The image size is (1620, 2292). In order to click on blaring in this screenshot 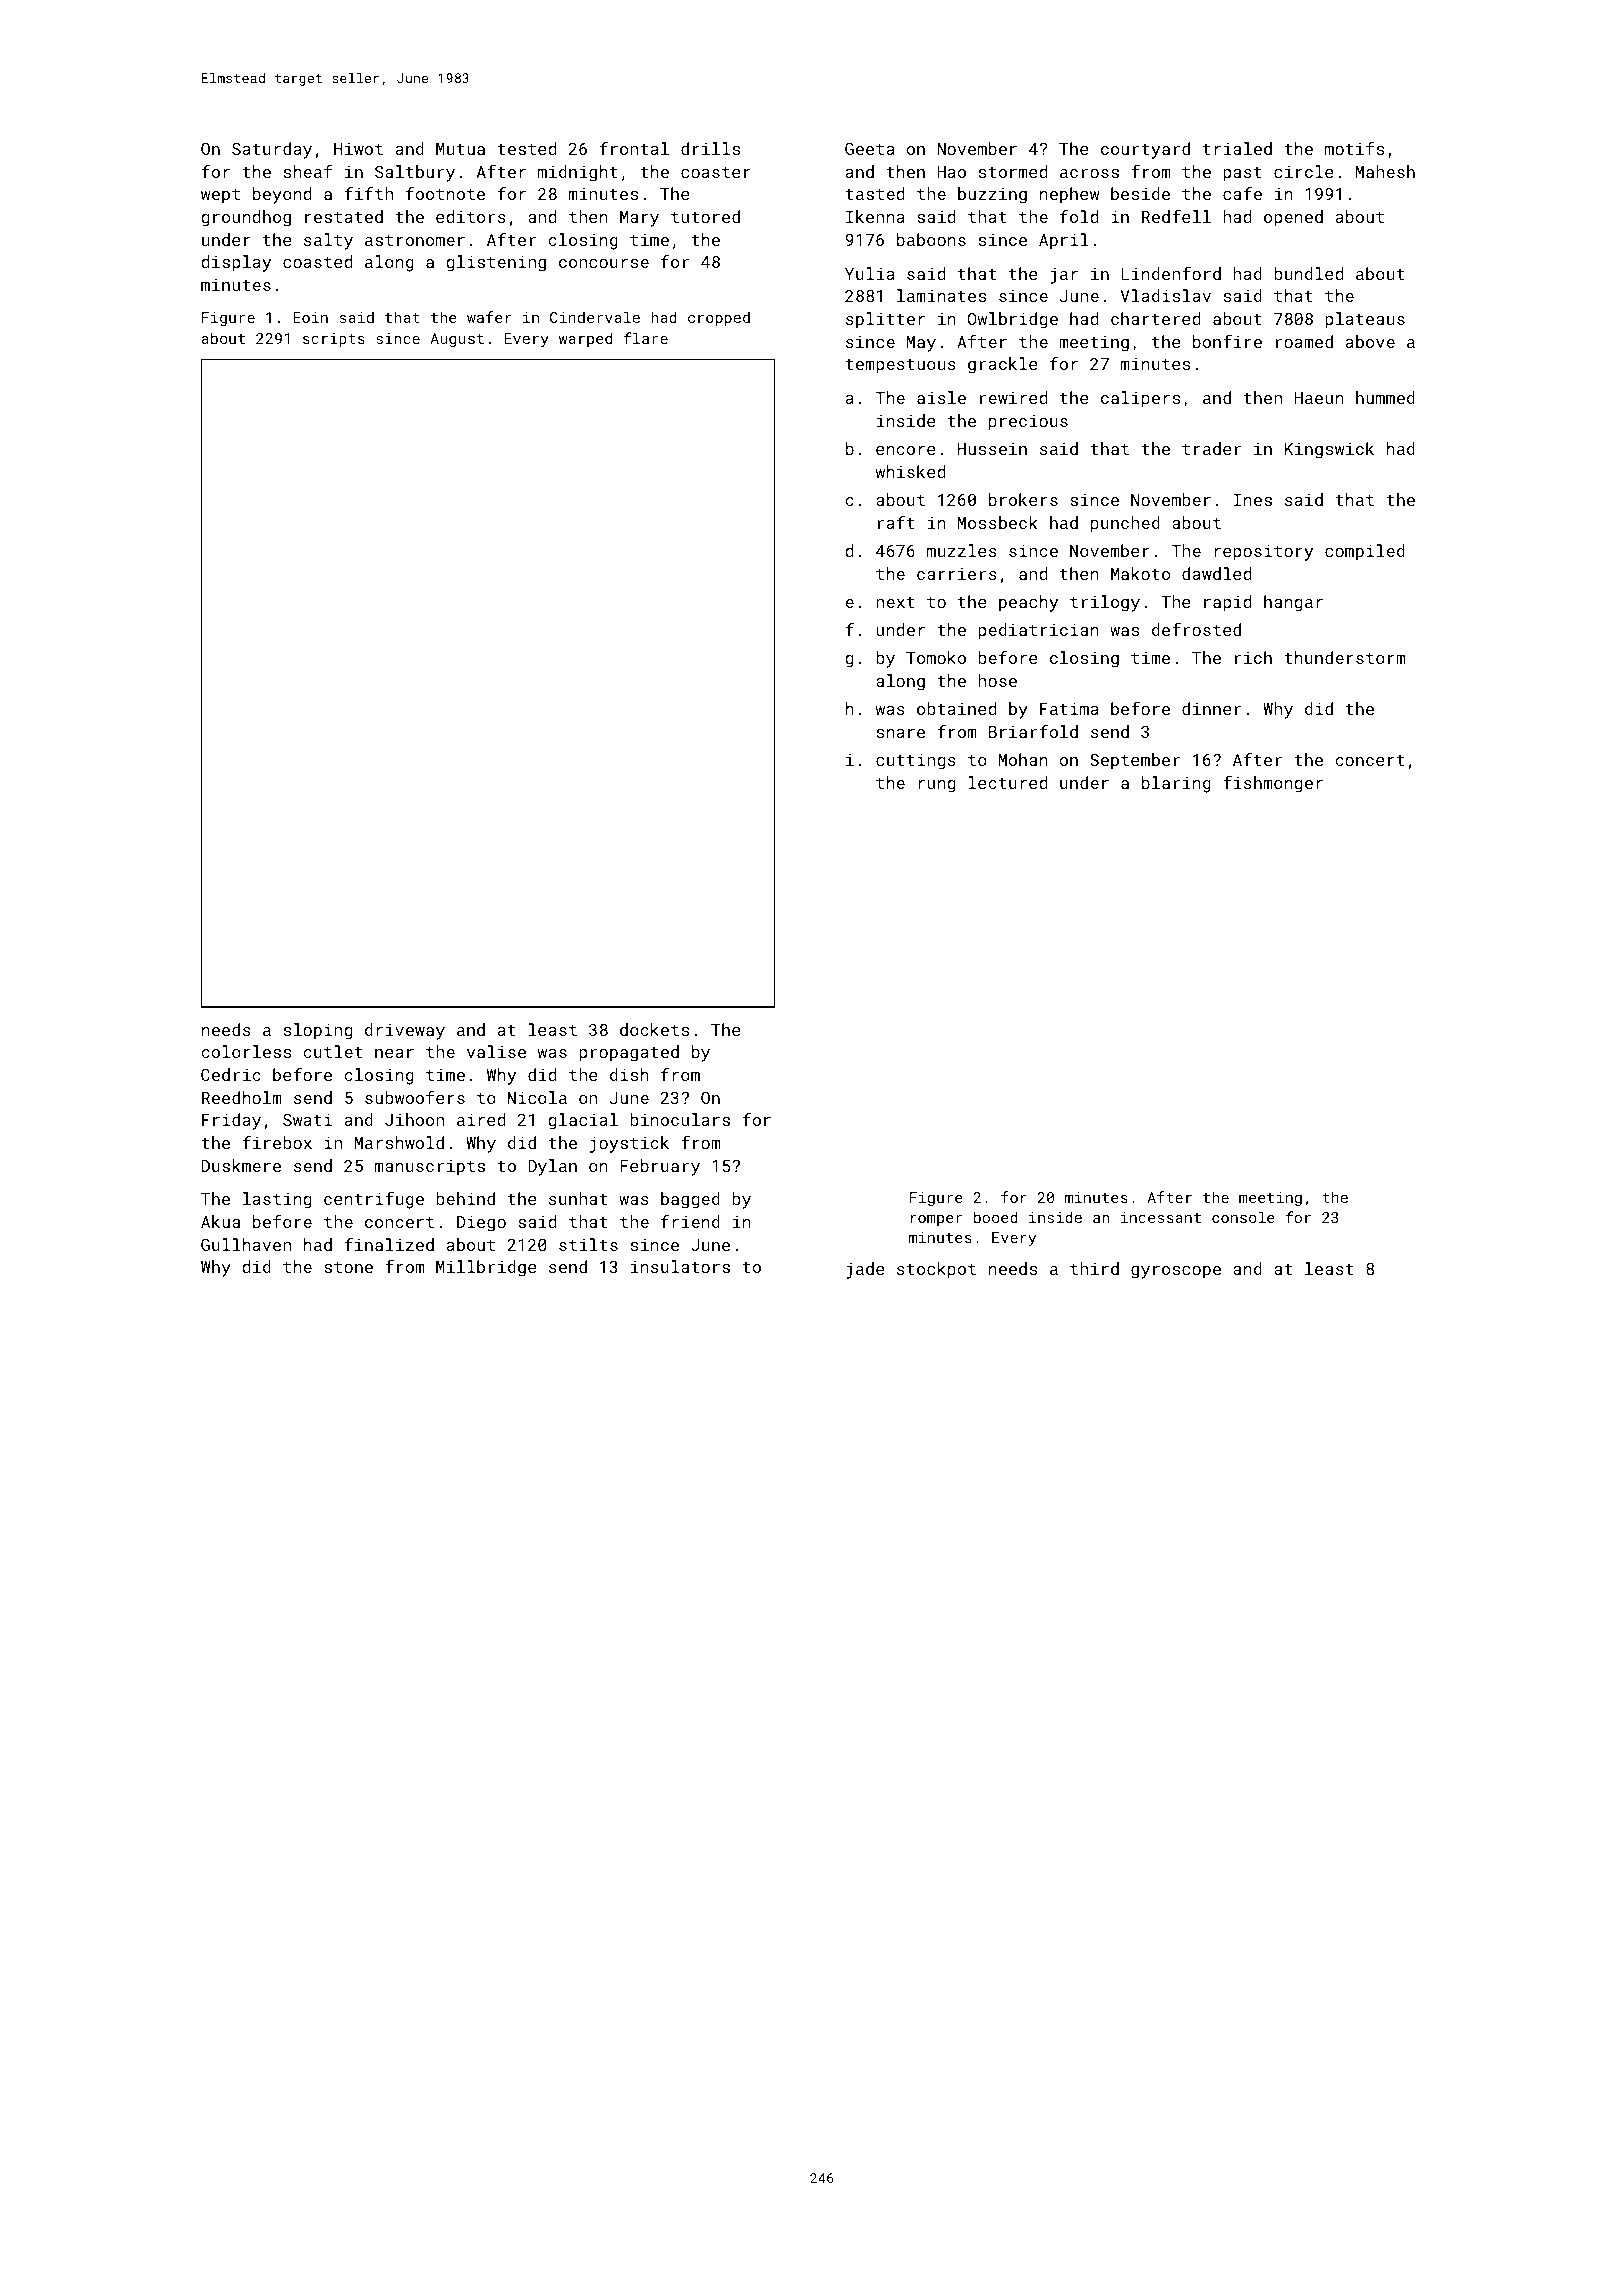, I will do `click(1176, 784)`.
